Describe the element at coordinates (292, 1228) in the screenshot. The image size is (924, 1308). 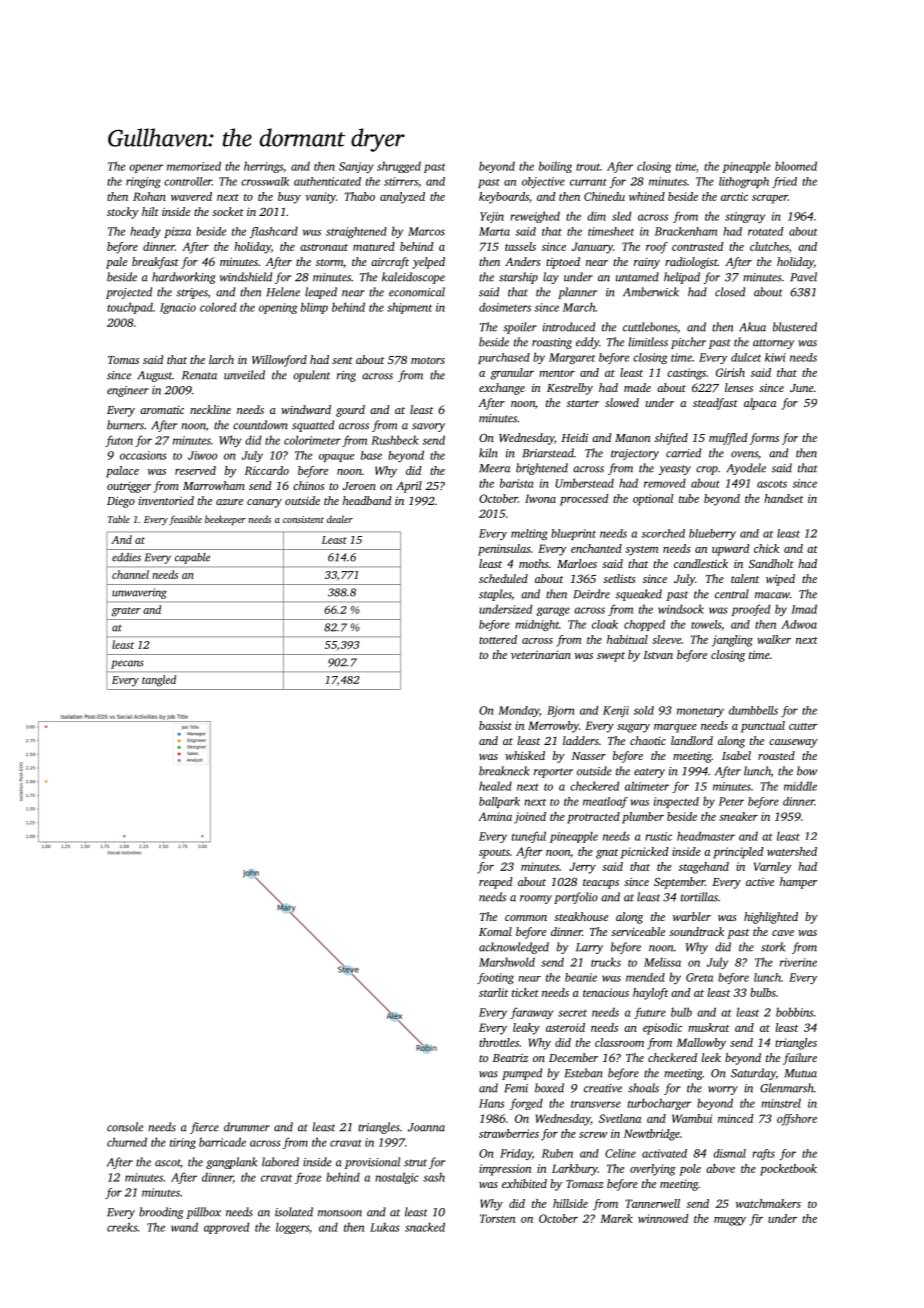
I see `loggers` at that location.
